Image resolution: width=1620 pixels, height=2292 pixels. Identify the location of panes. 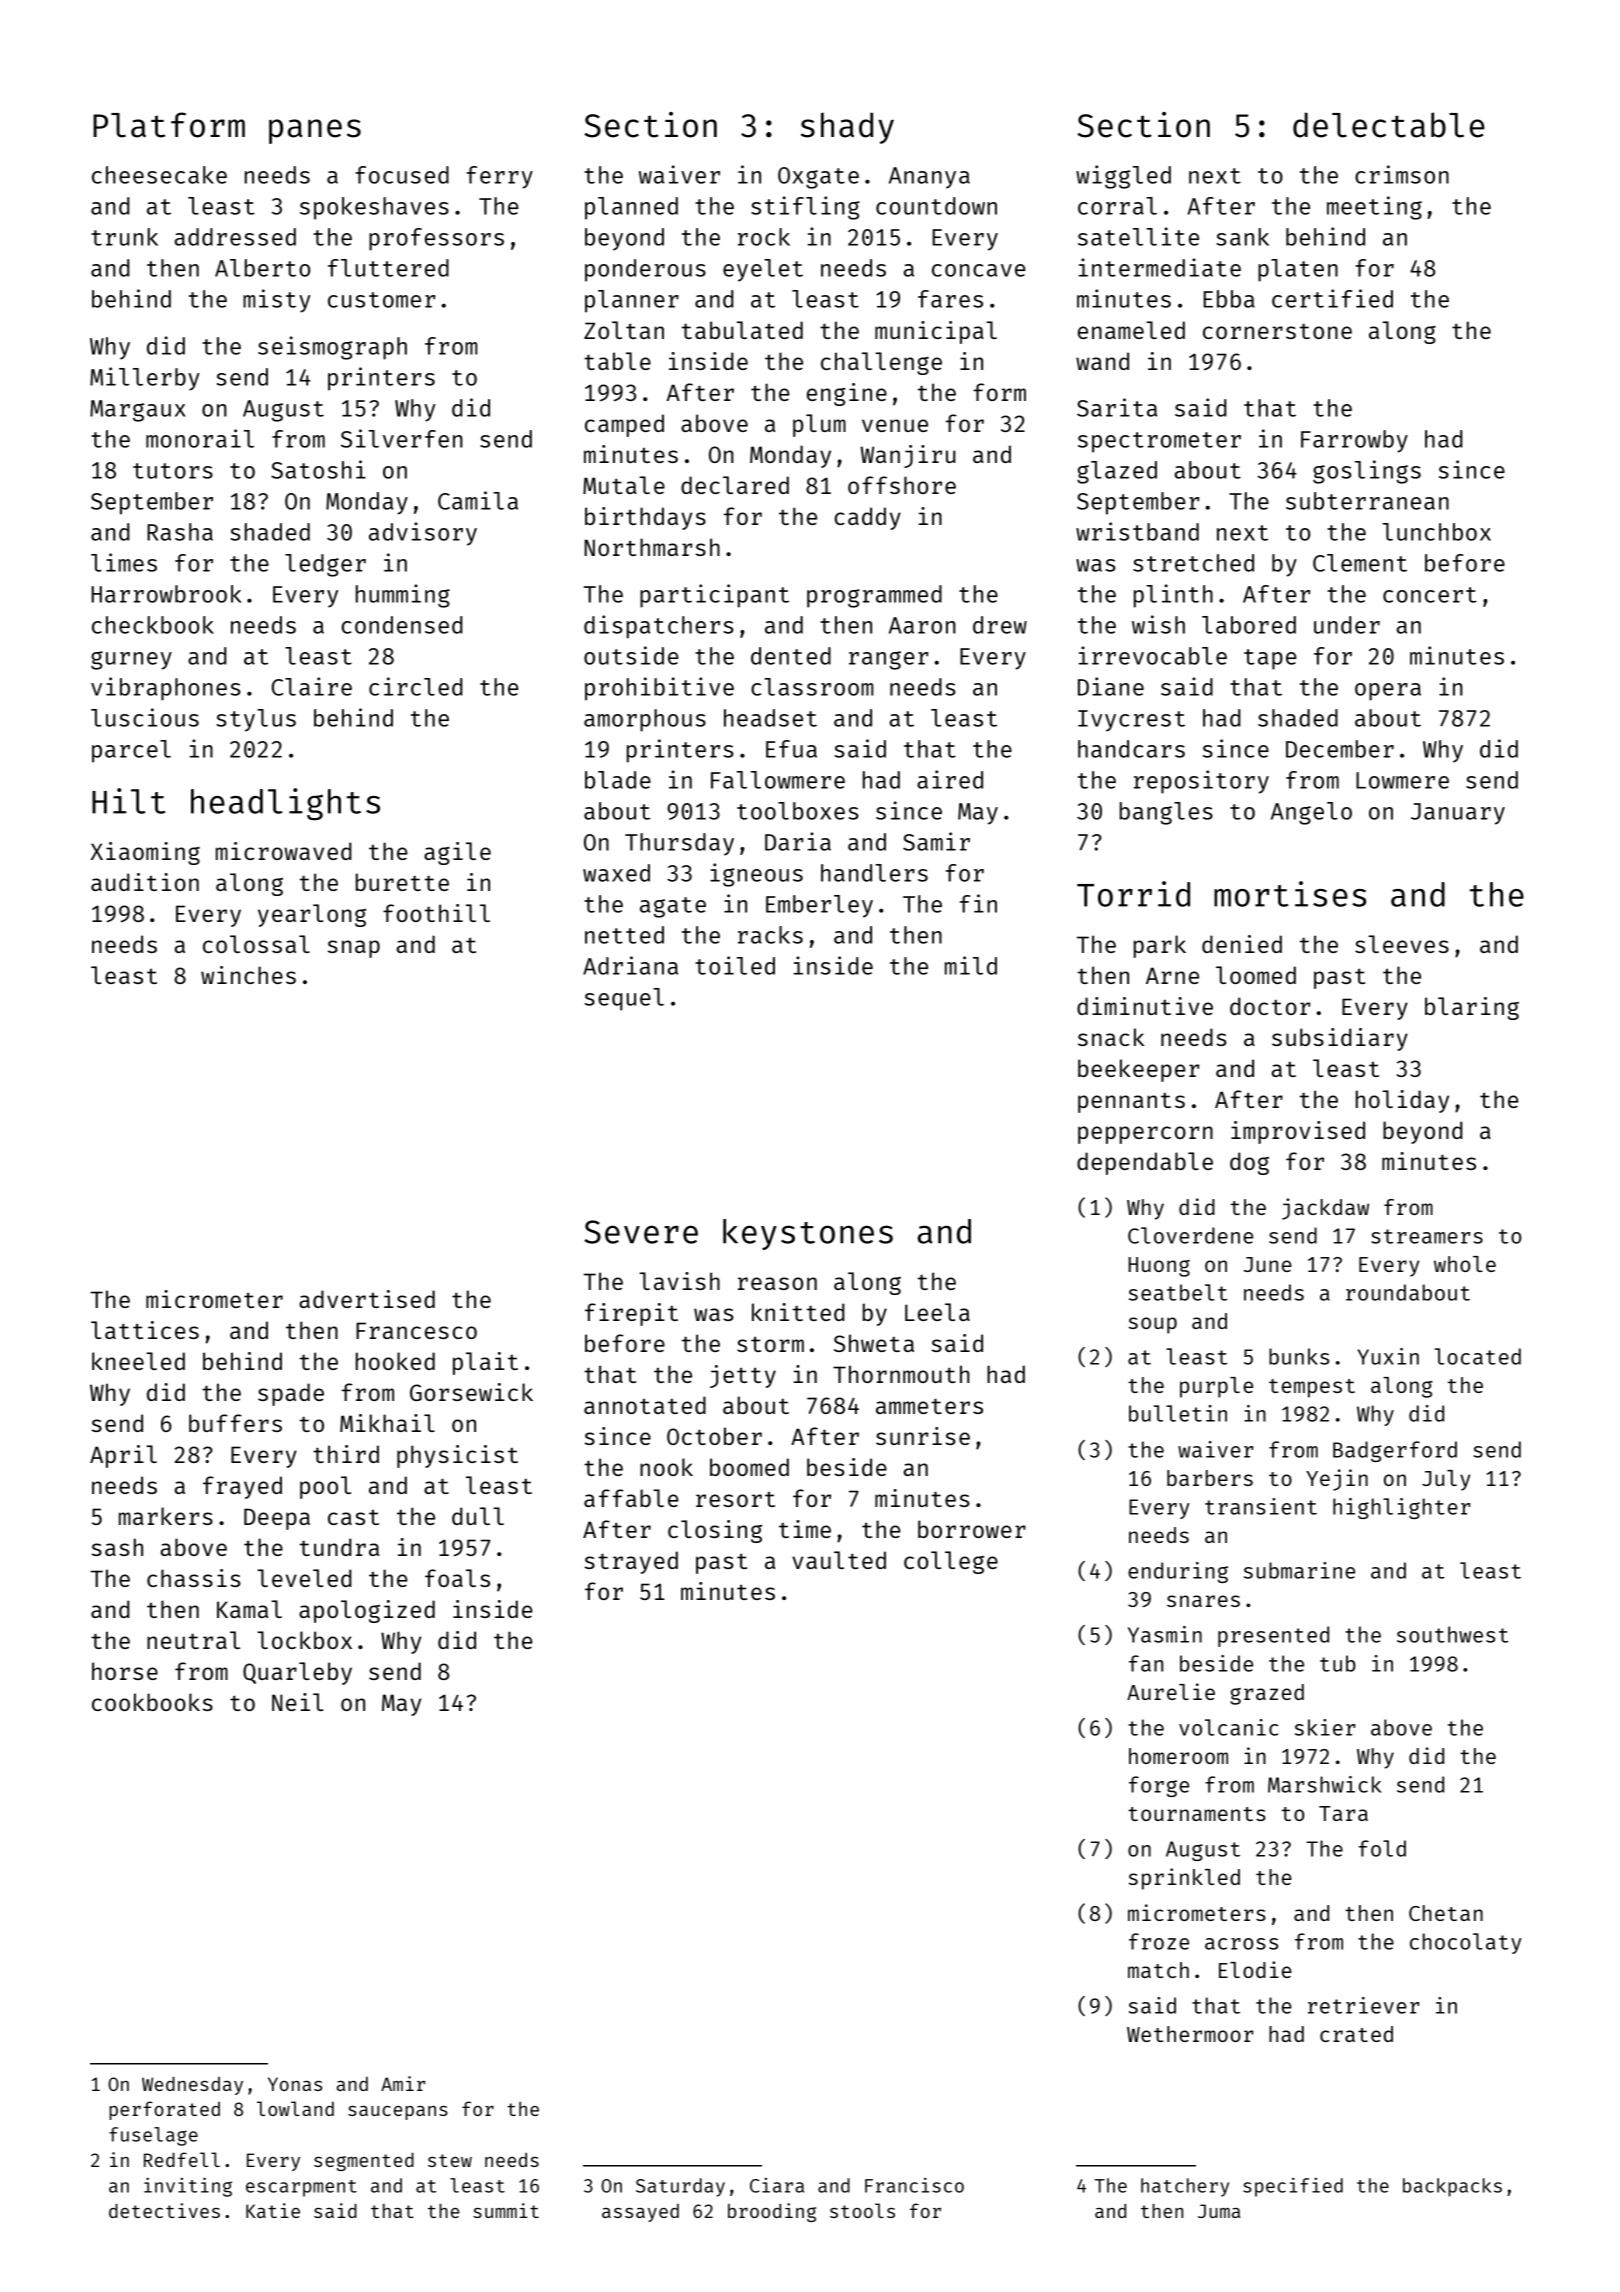
(315, 131).
